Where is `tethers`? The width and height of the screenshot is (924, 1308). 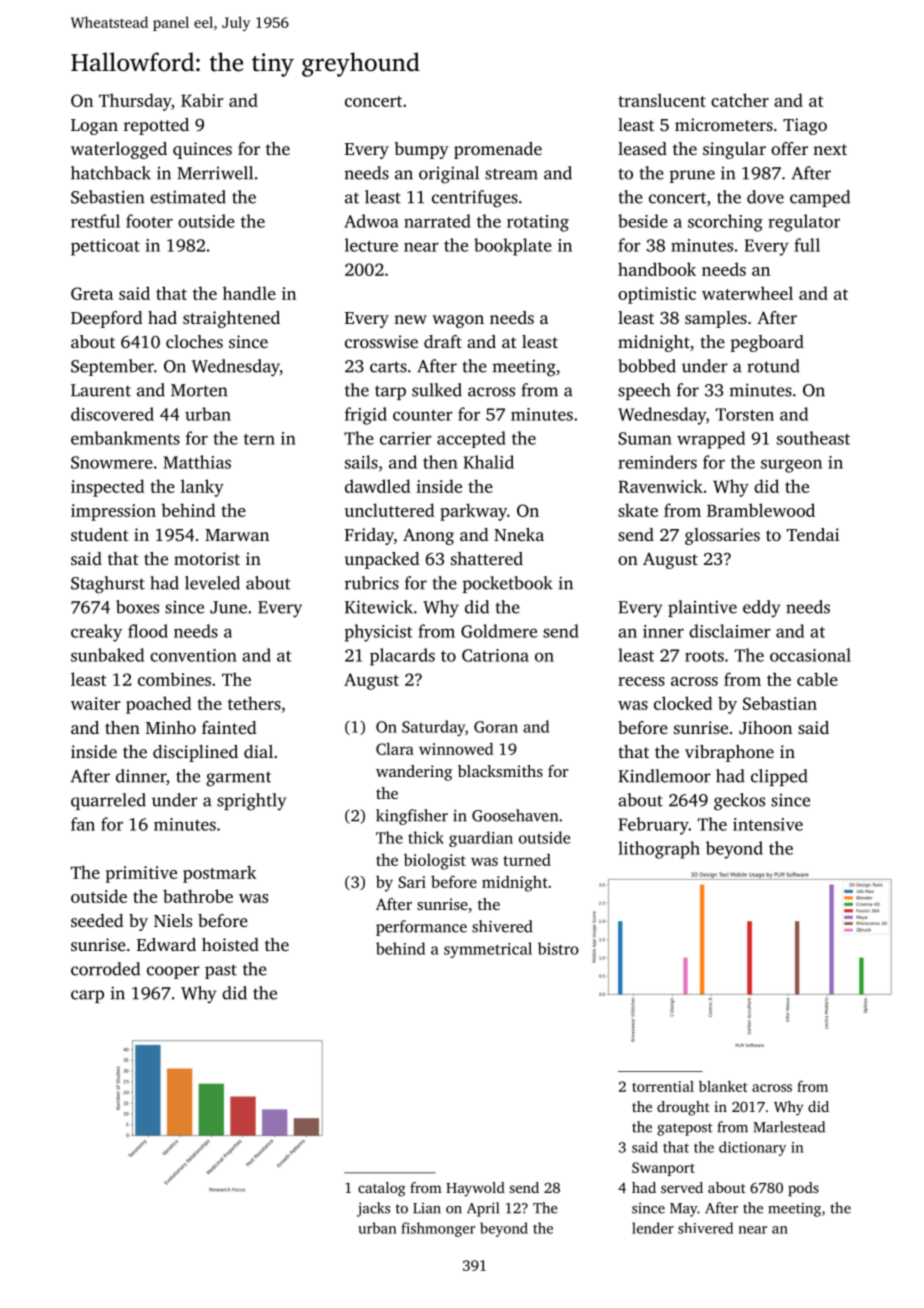 tethers is located at coordinates (254, 703).
